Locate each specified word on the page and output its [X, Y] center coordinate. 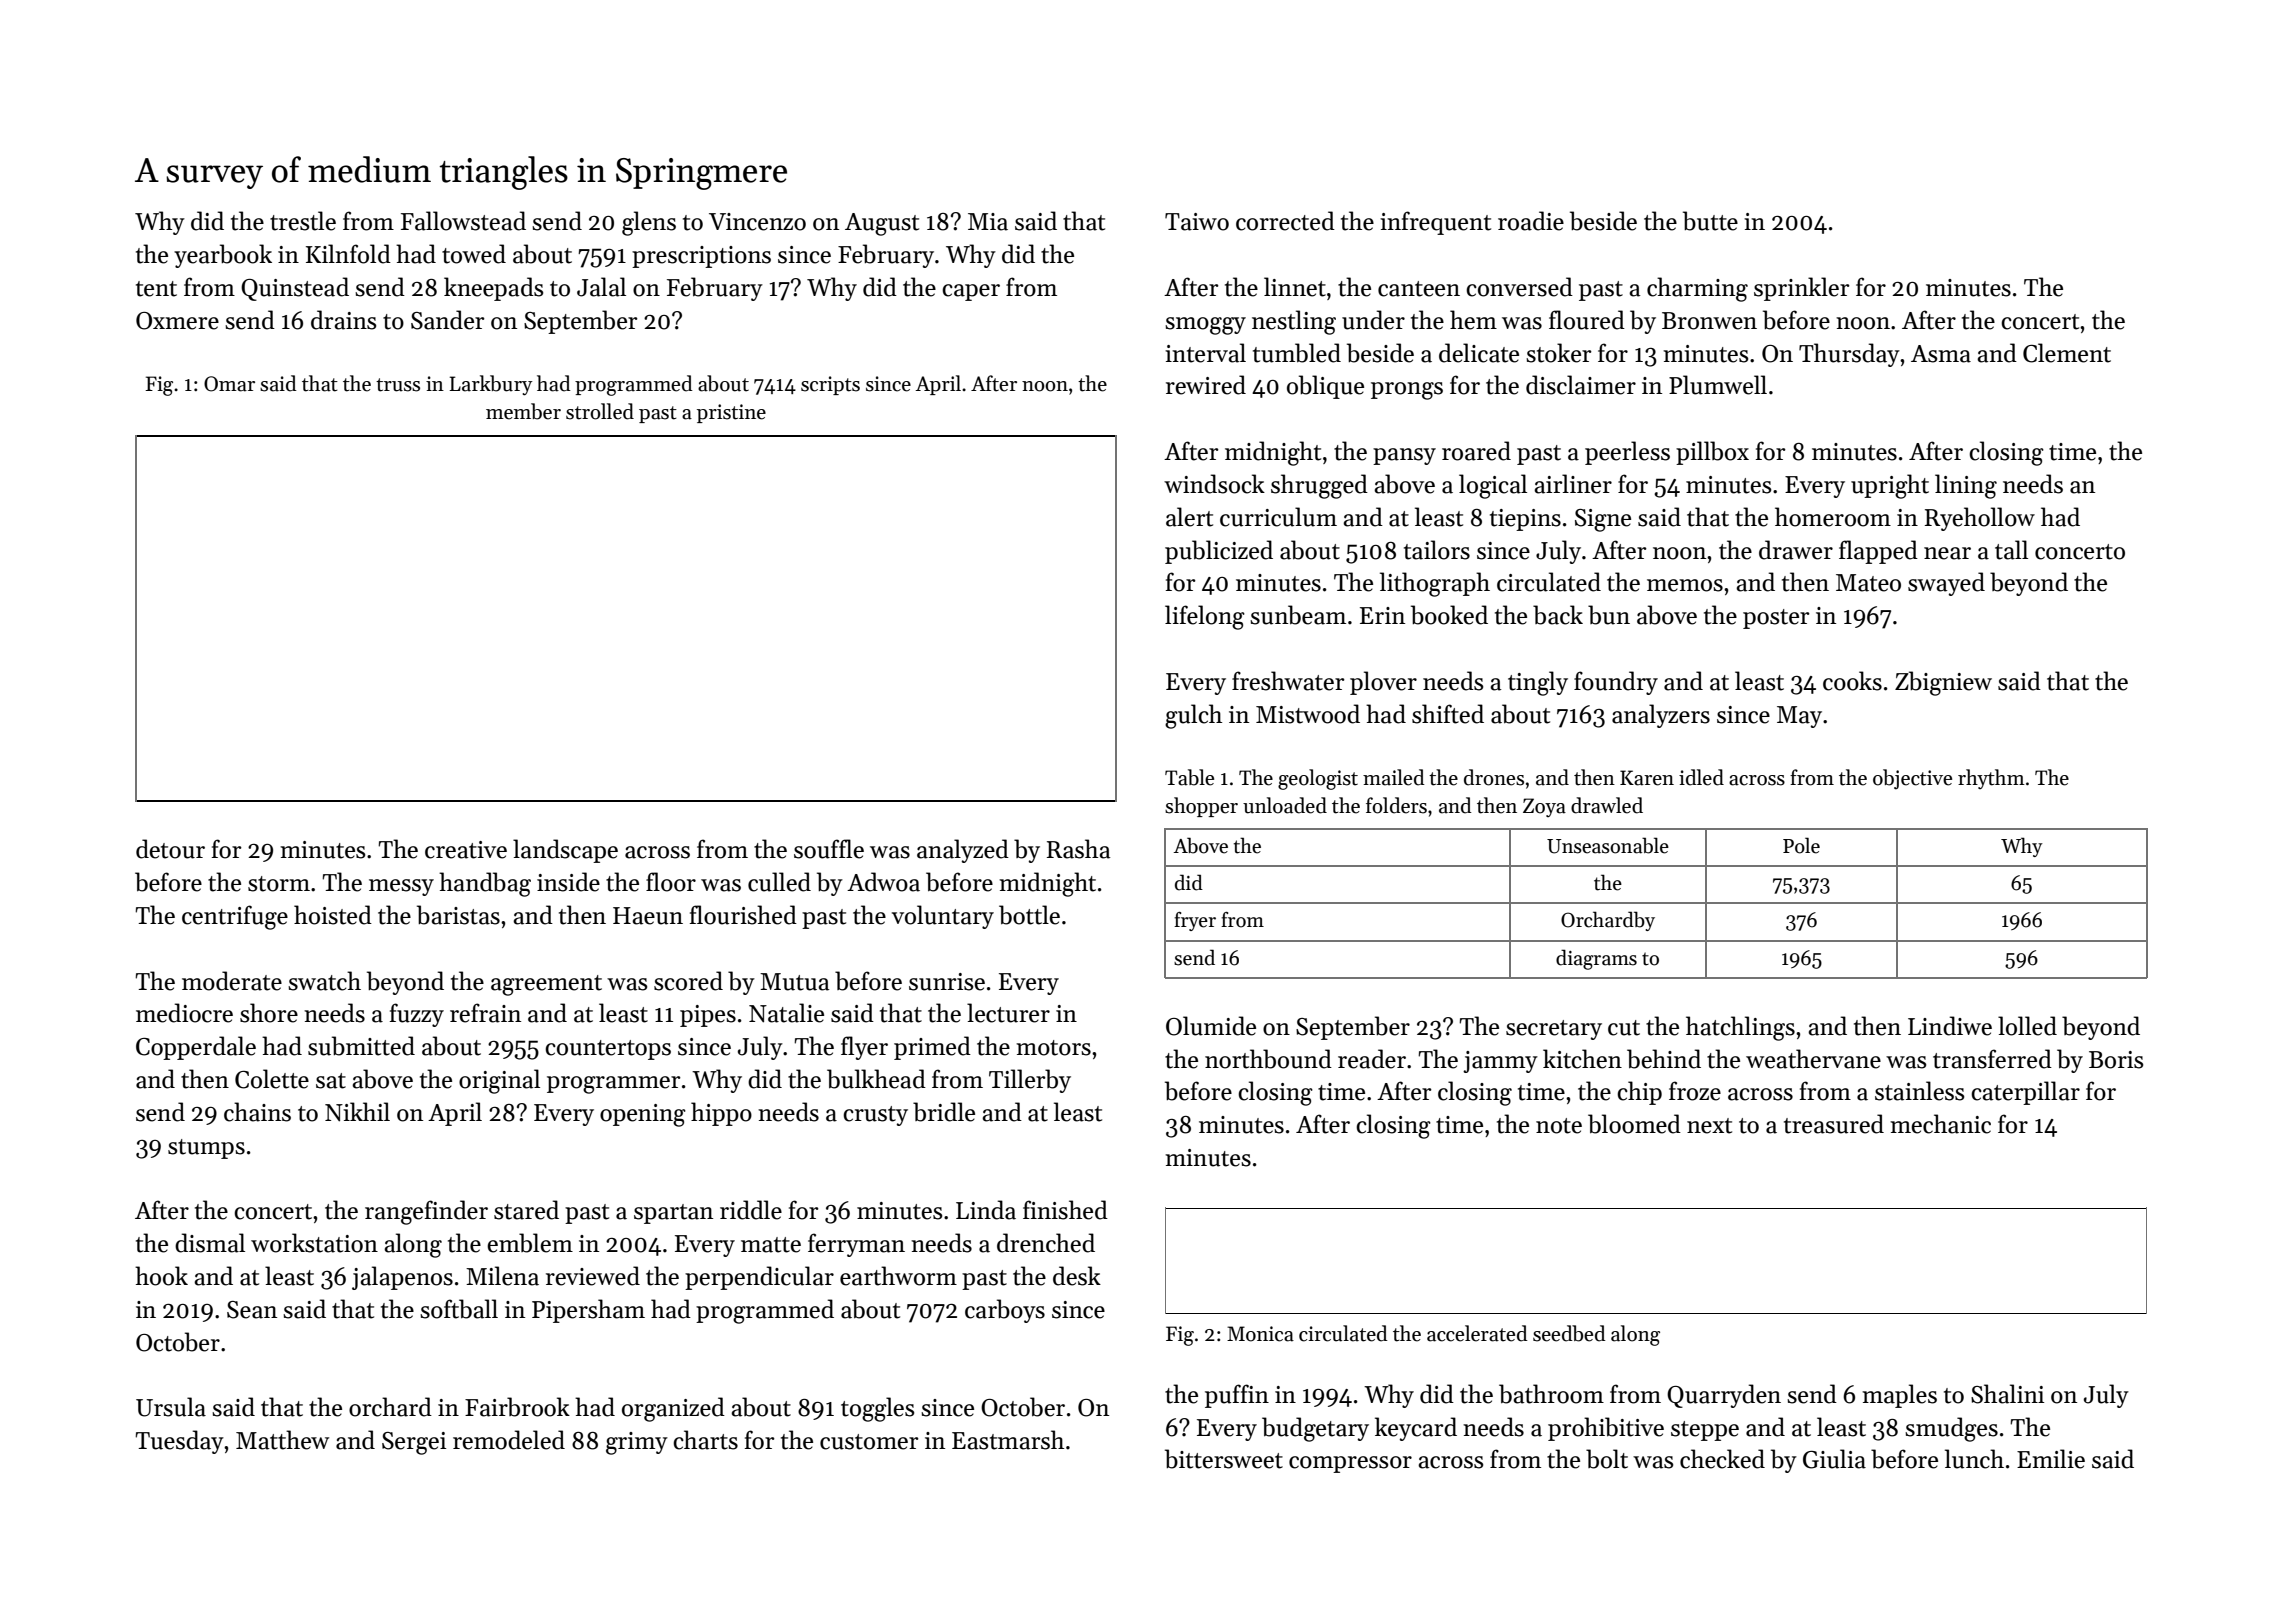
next [1709, 1126]
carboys [1005, 1311]
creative [466, 850]
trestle [303, 221]
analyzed [963, 851]
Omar [229, 384]
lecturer [1008, 1013]
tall [2011, 550]
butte [1710, 221]
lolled [2027, 1026]
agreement [546, 985]
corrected [1285, 221]
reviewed [593, 1276]
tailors [1437, 550]
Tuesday [179, 1442]
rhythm [1991, 779]
